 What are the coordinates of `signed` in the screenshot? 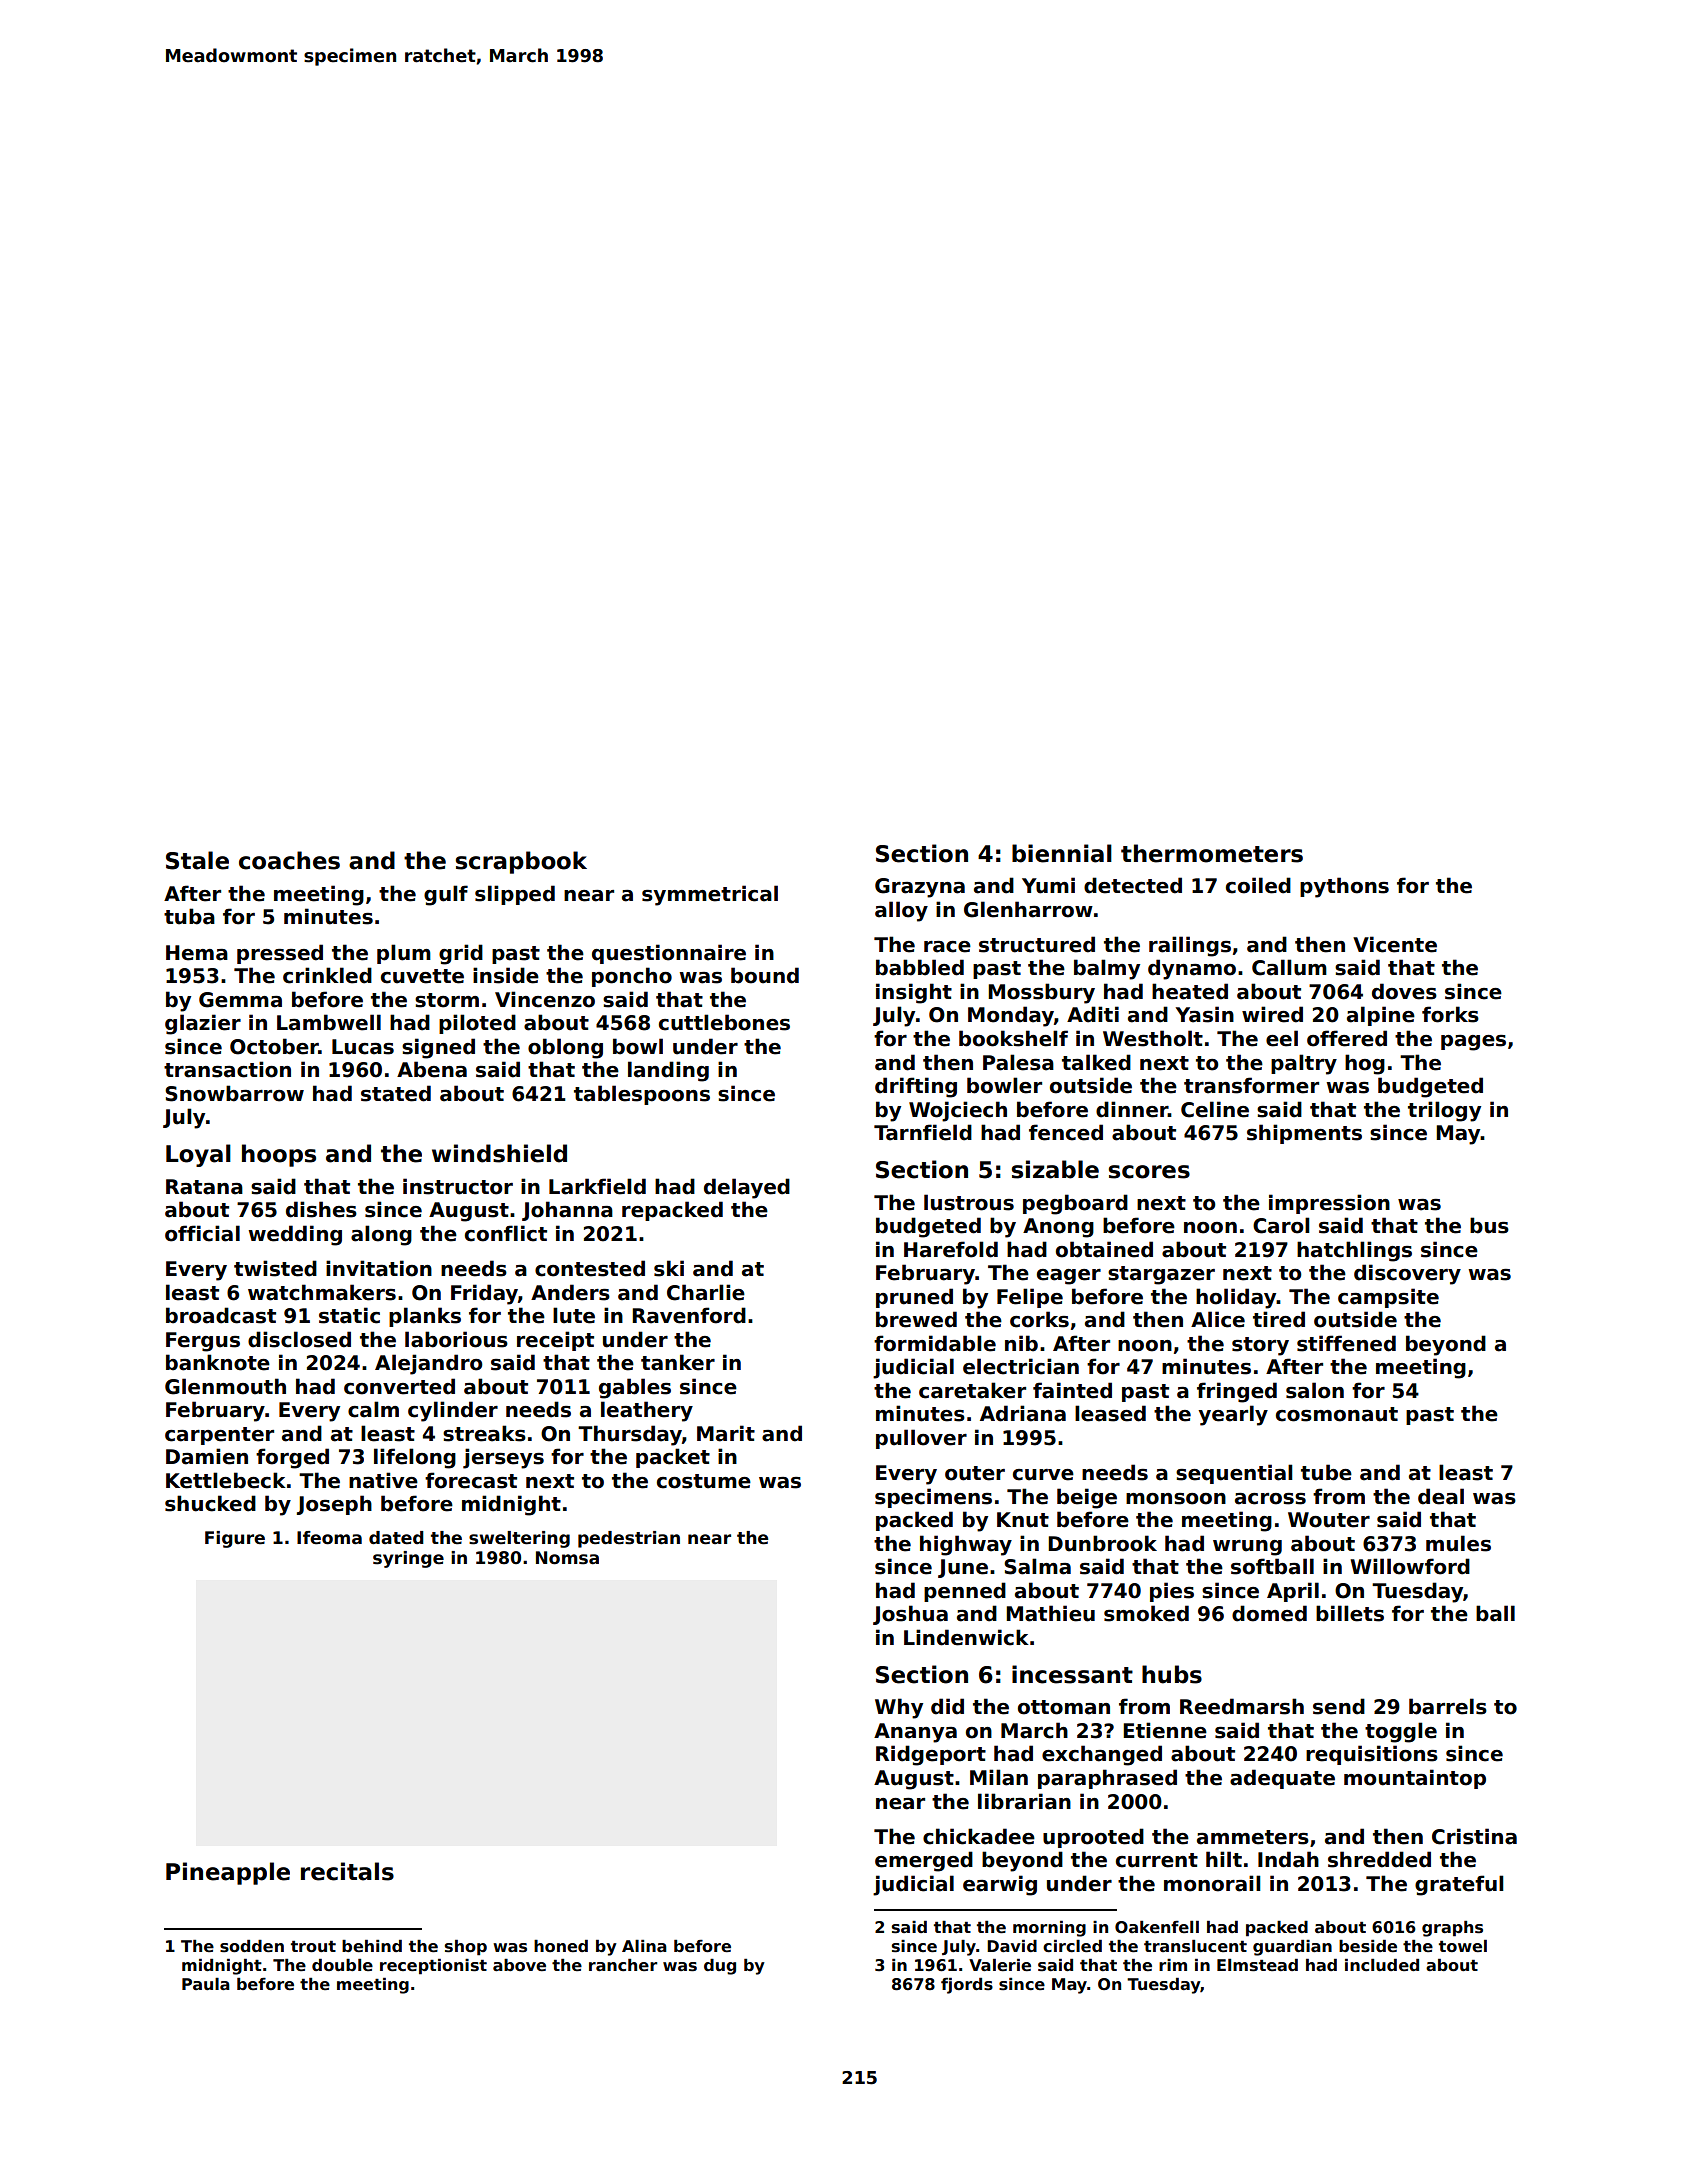 It's located at (438, 1048).
